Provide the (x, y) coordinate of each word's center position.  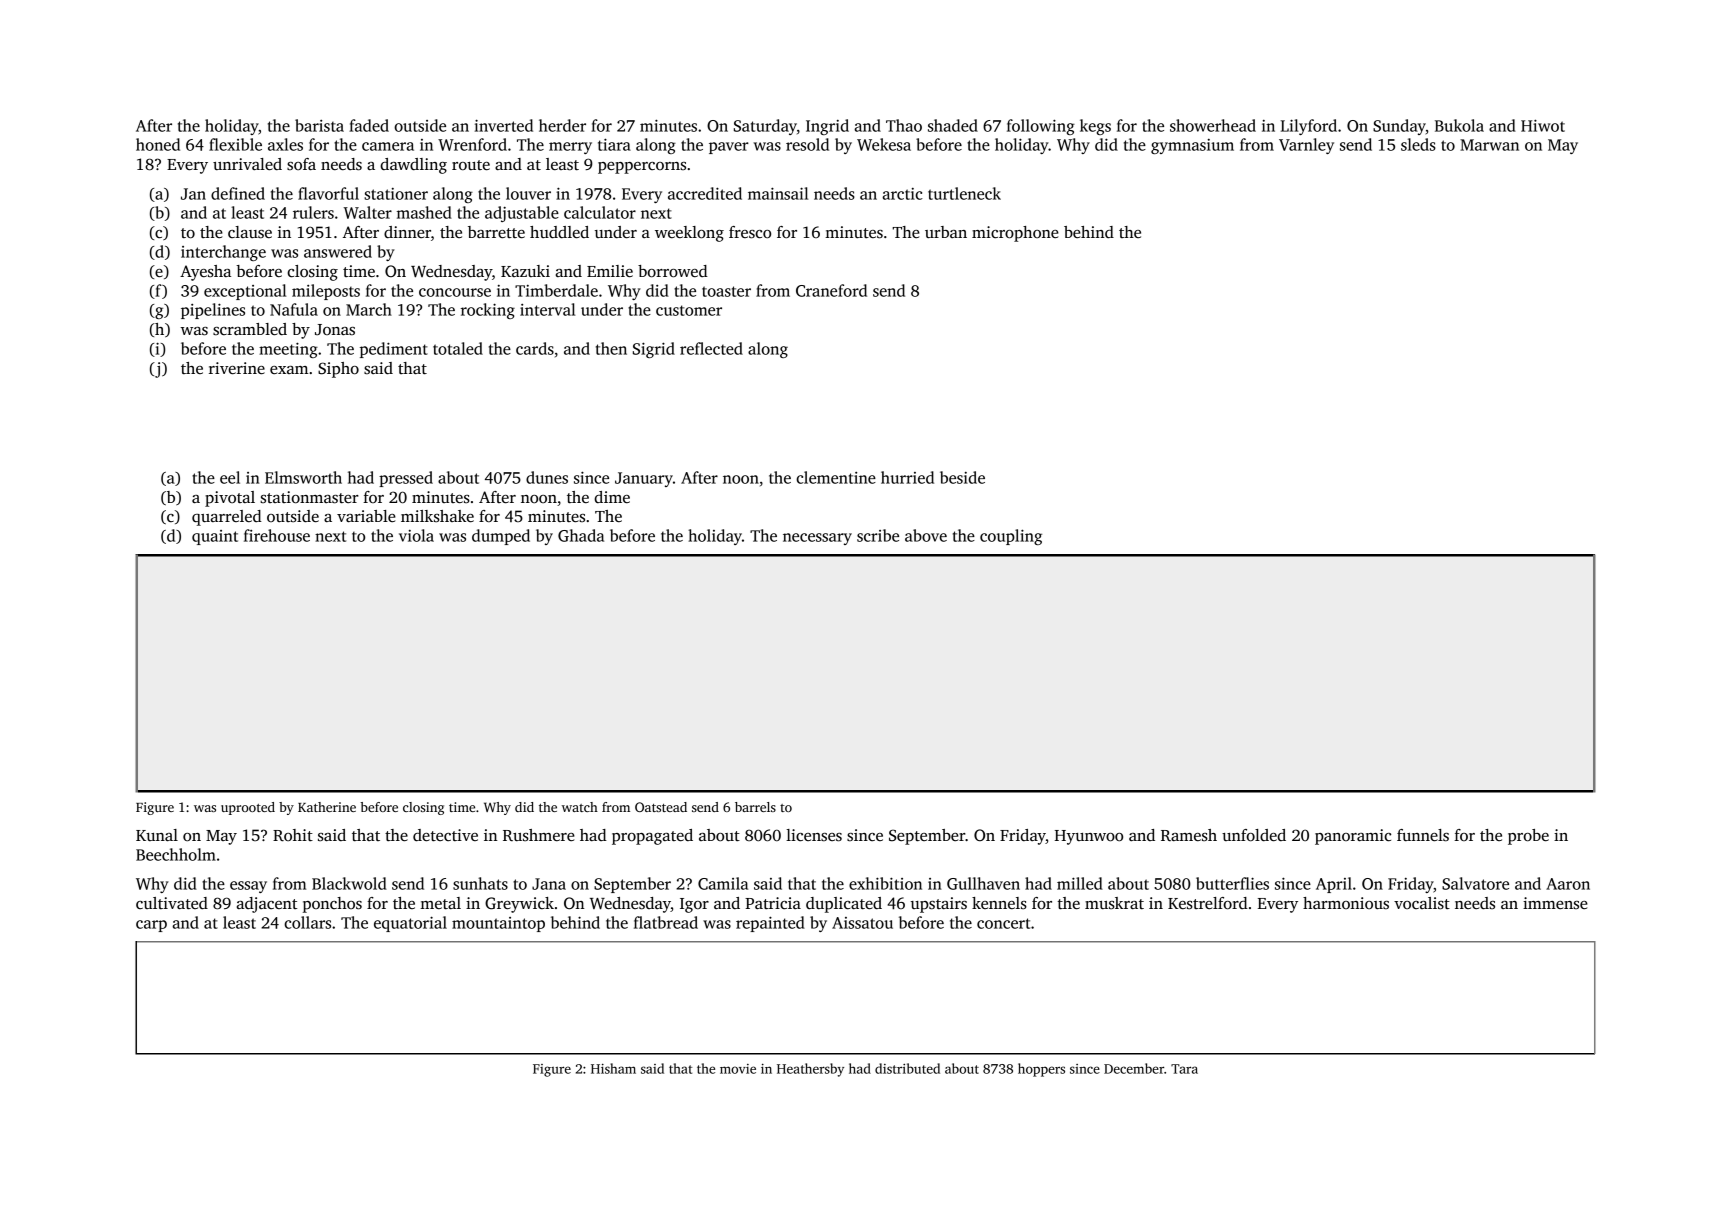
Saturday (765, 127)
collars (307, 922)
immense (1555, 903)
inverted (504, 125)
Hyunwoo (1089, 837)
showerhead (1213, 125)
